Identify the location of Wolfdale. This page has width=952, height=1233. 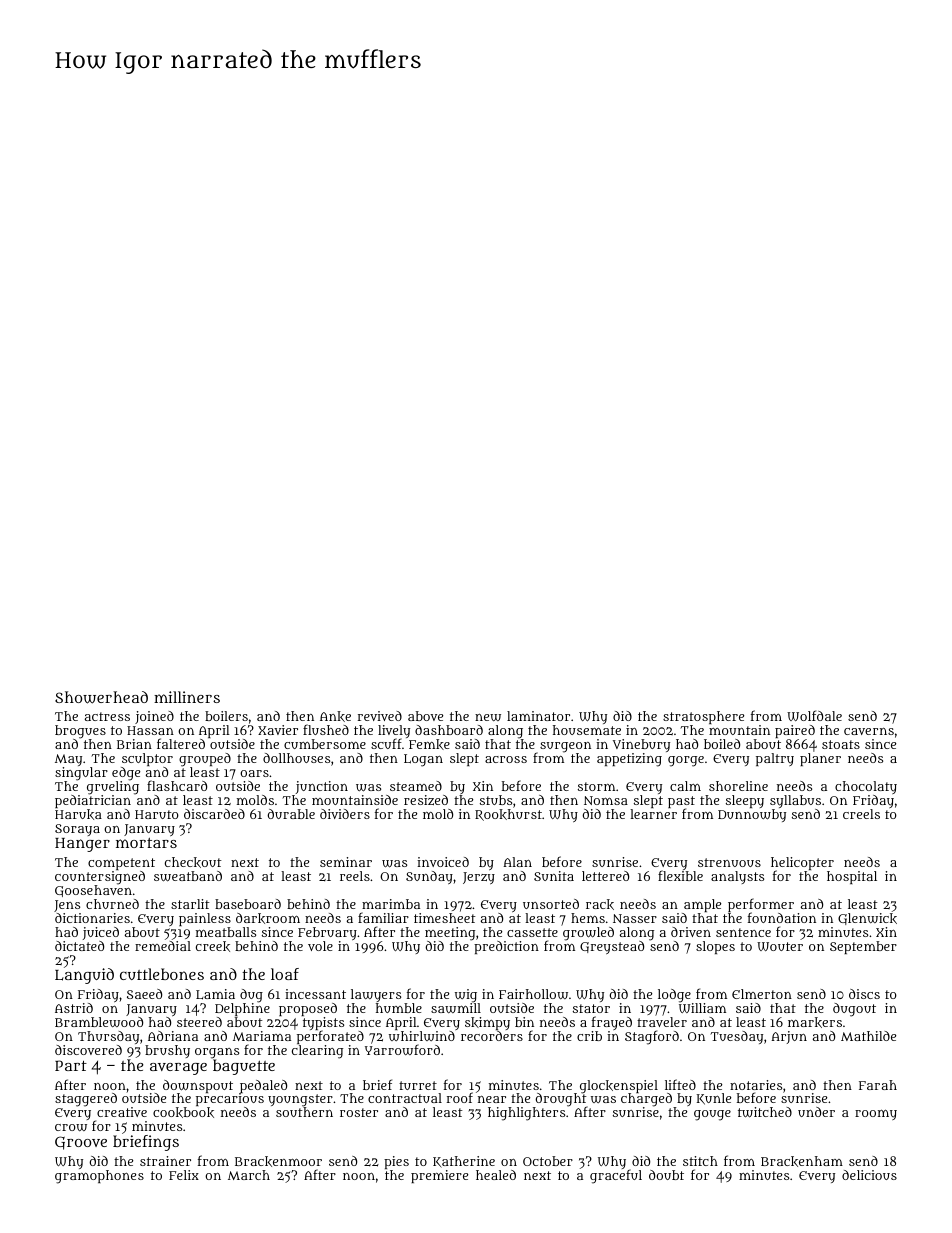
(814, 715).
